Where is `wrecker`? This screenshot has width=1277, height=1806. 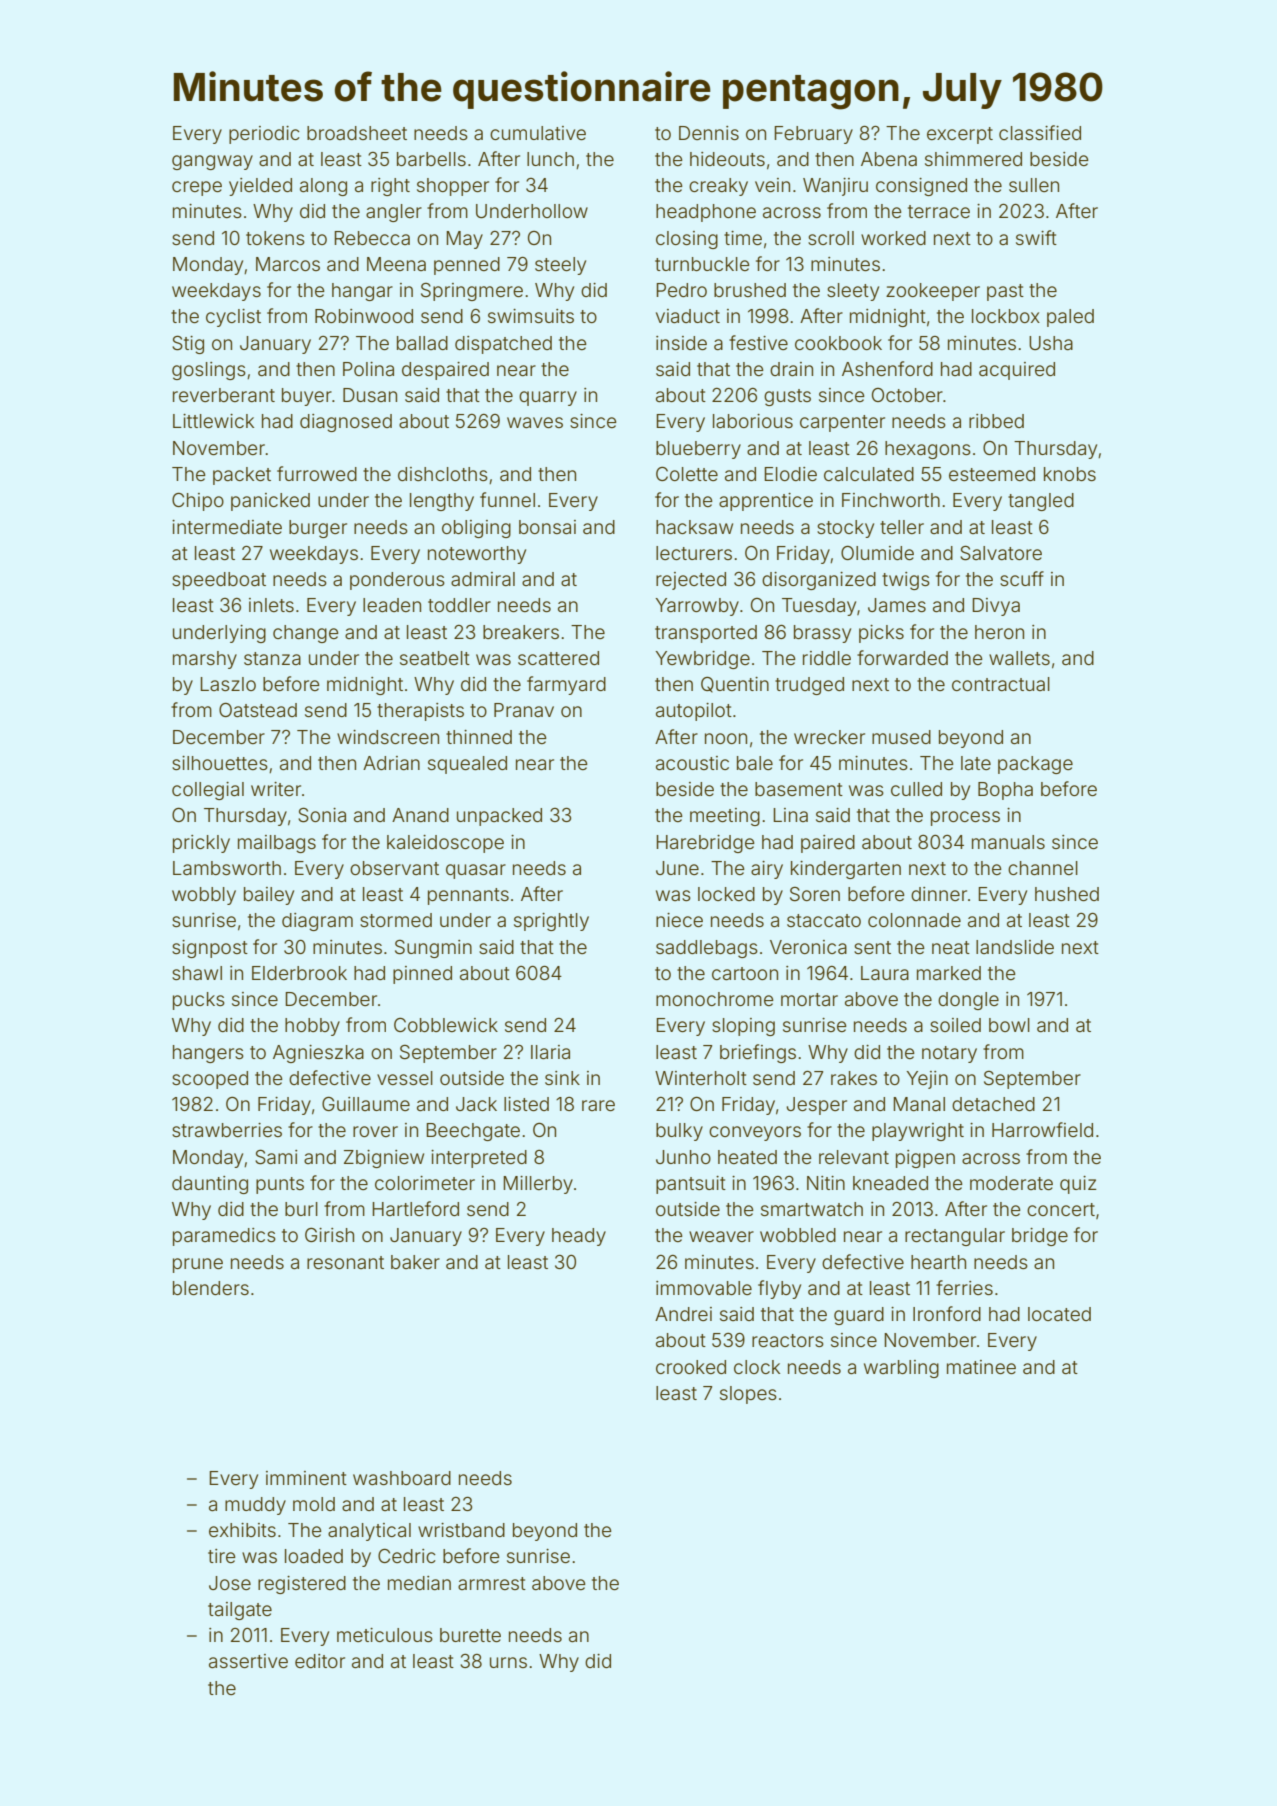
wrecker is located at coordinates (829, 737).
